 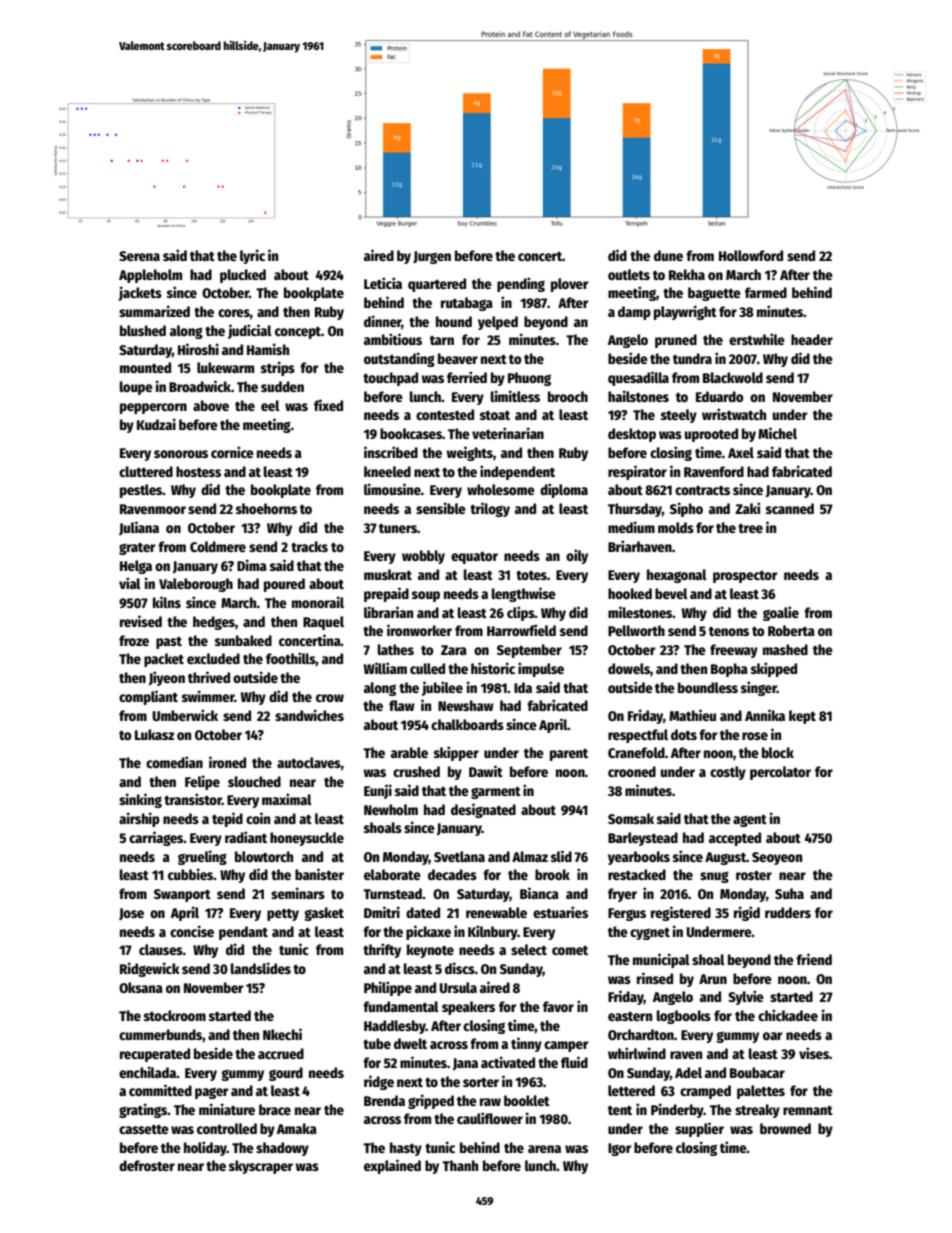 I want to click on dune, so click(x=668, y=255).
